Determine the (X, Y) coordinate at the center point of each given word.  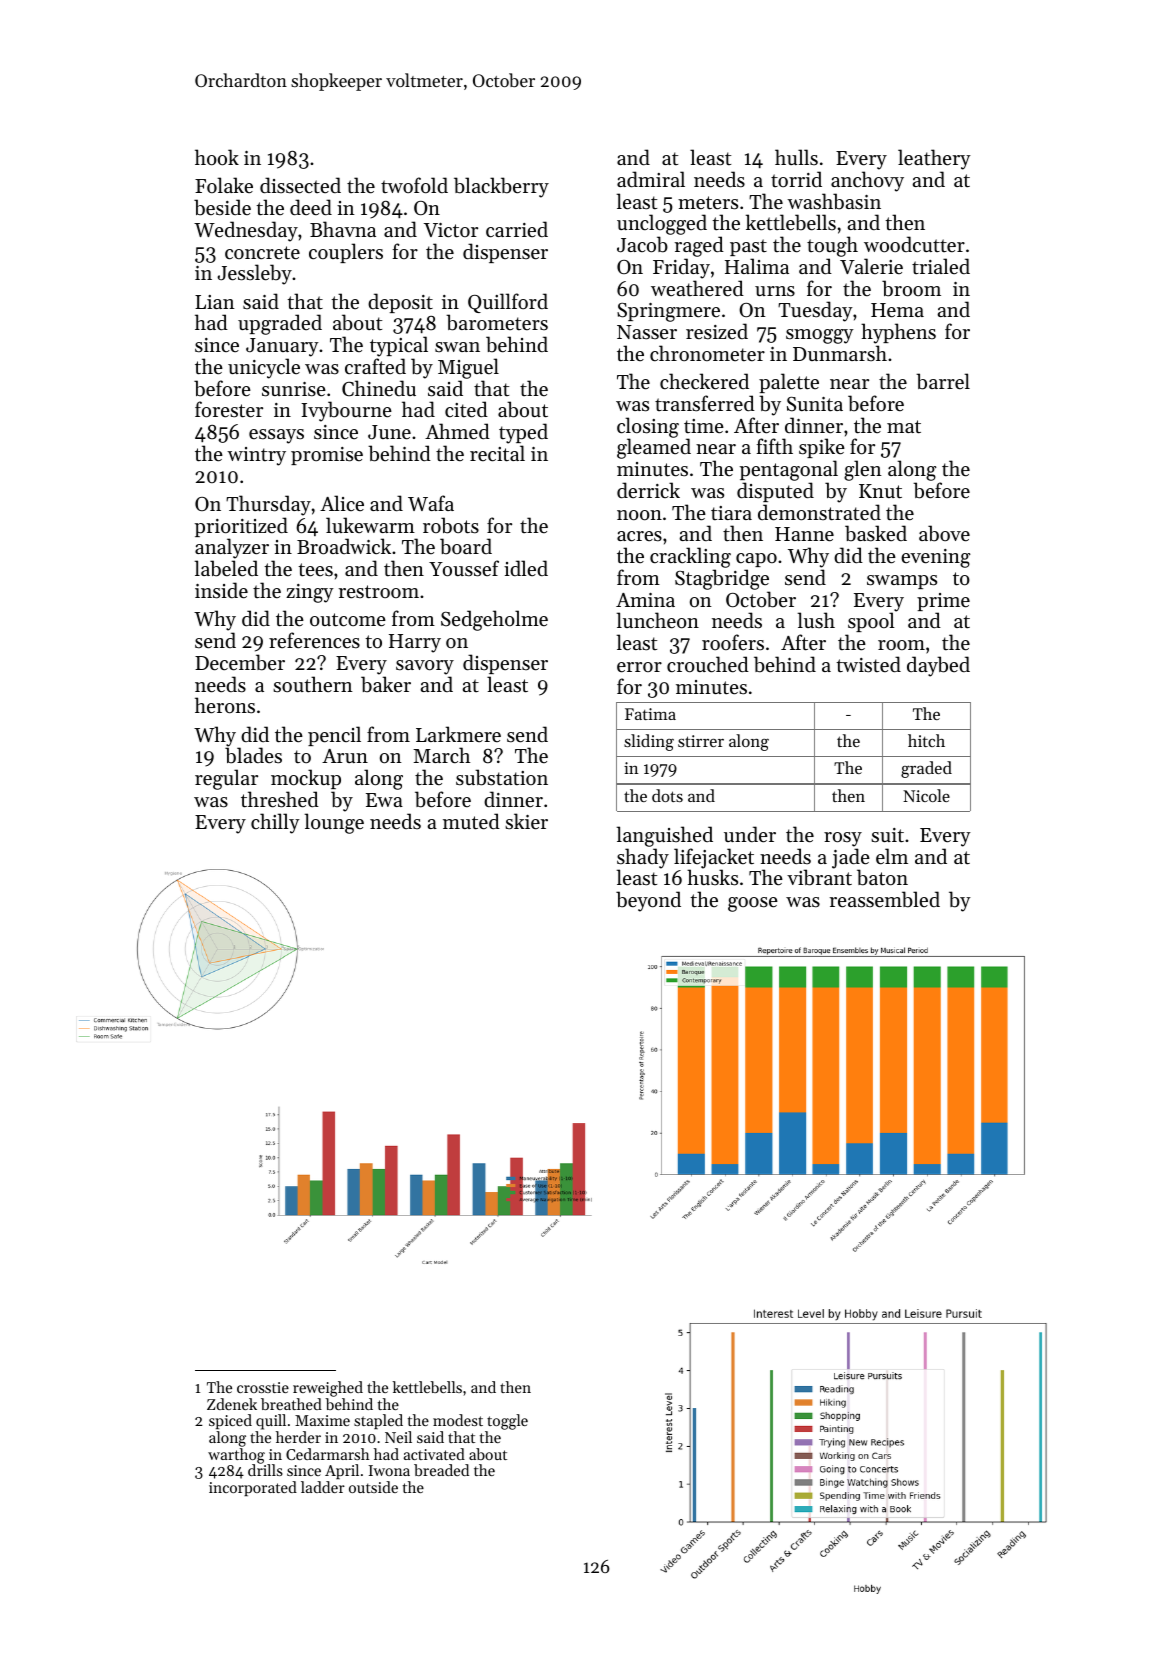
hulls (796, 157)
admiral (651, 179)
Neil (398, 1437)
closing (648, 428)
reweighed (328, 1389)
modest (458, 1420)
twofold (414, 185)
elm (892, 856)
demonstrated (819, 512)
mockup (306, 779)
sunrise (294, 389)
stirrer (701, 741)
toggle (507, 1422)
